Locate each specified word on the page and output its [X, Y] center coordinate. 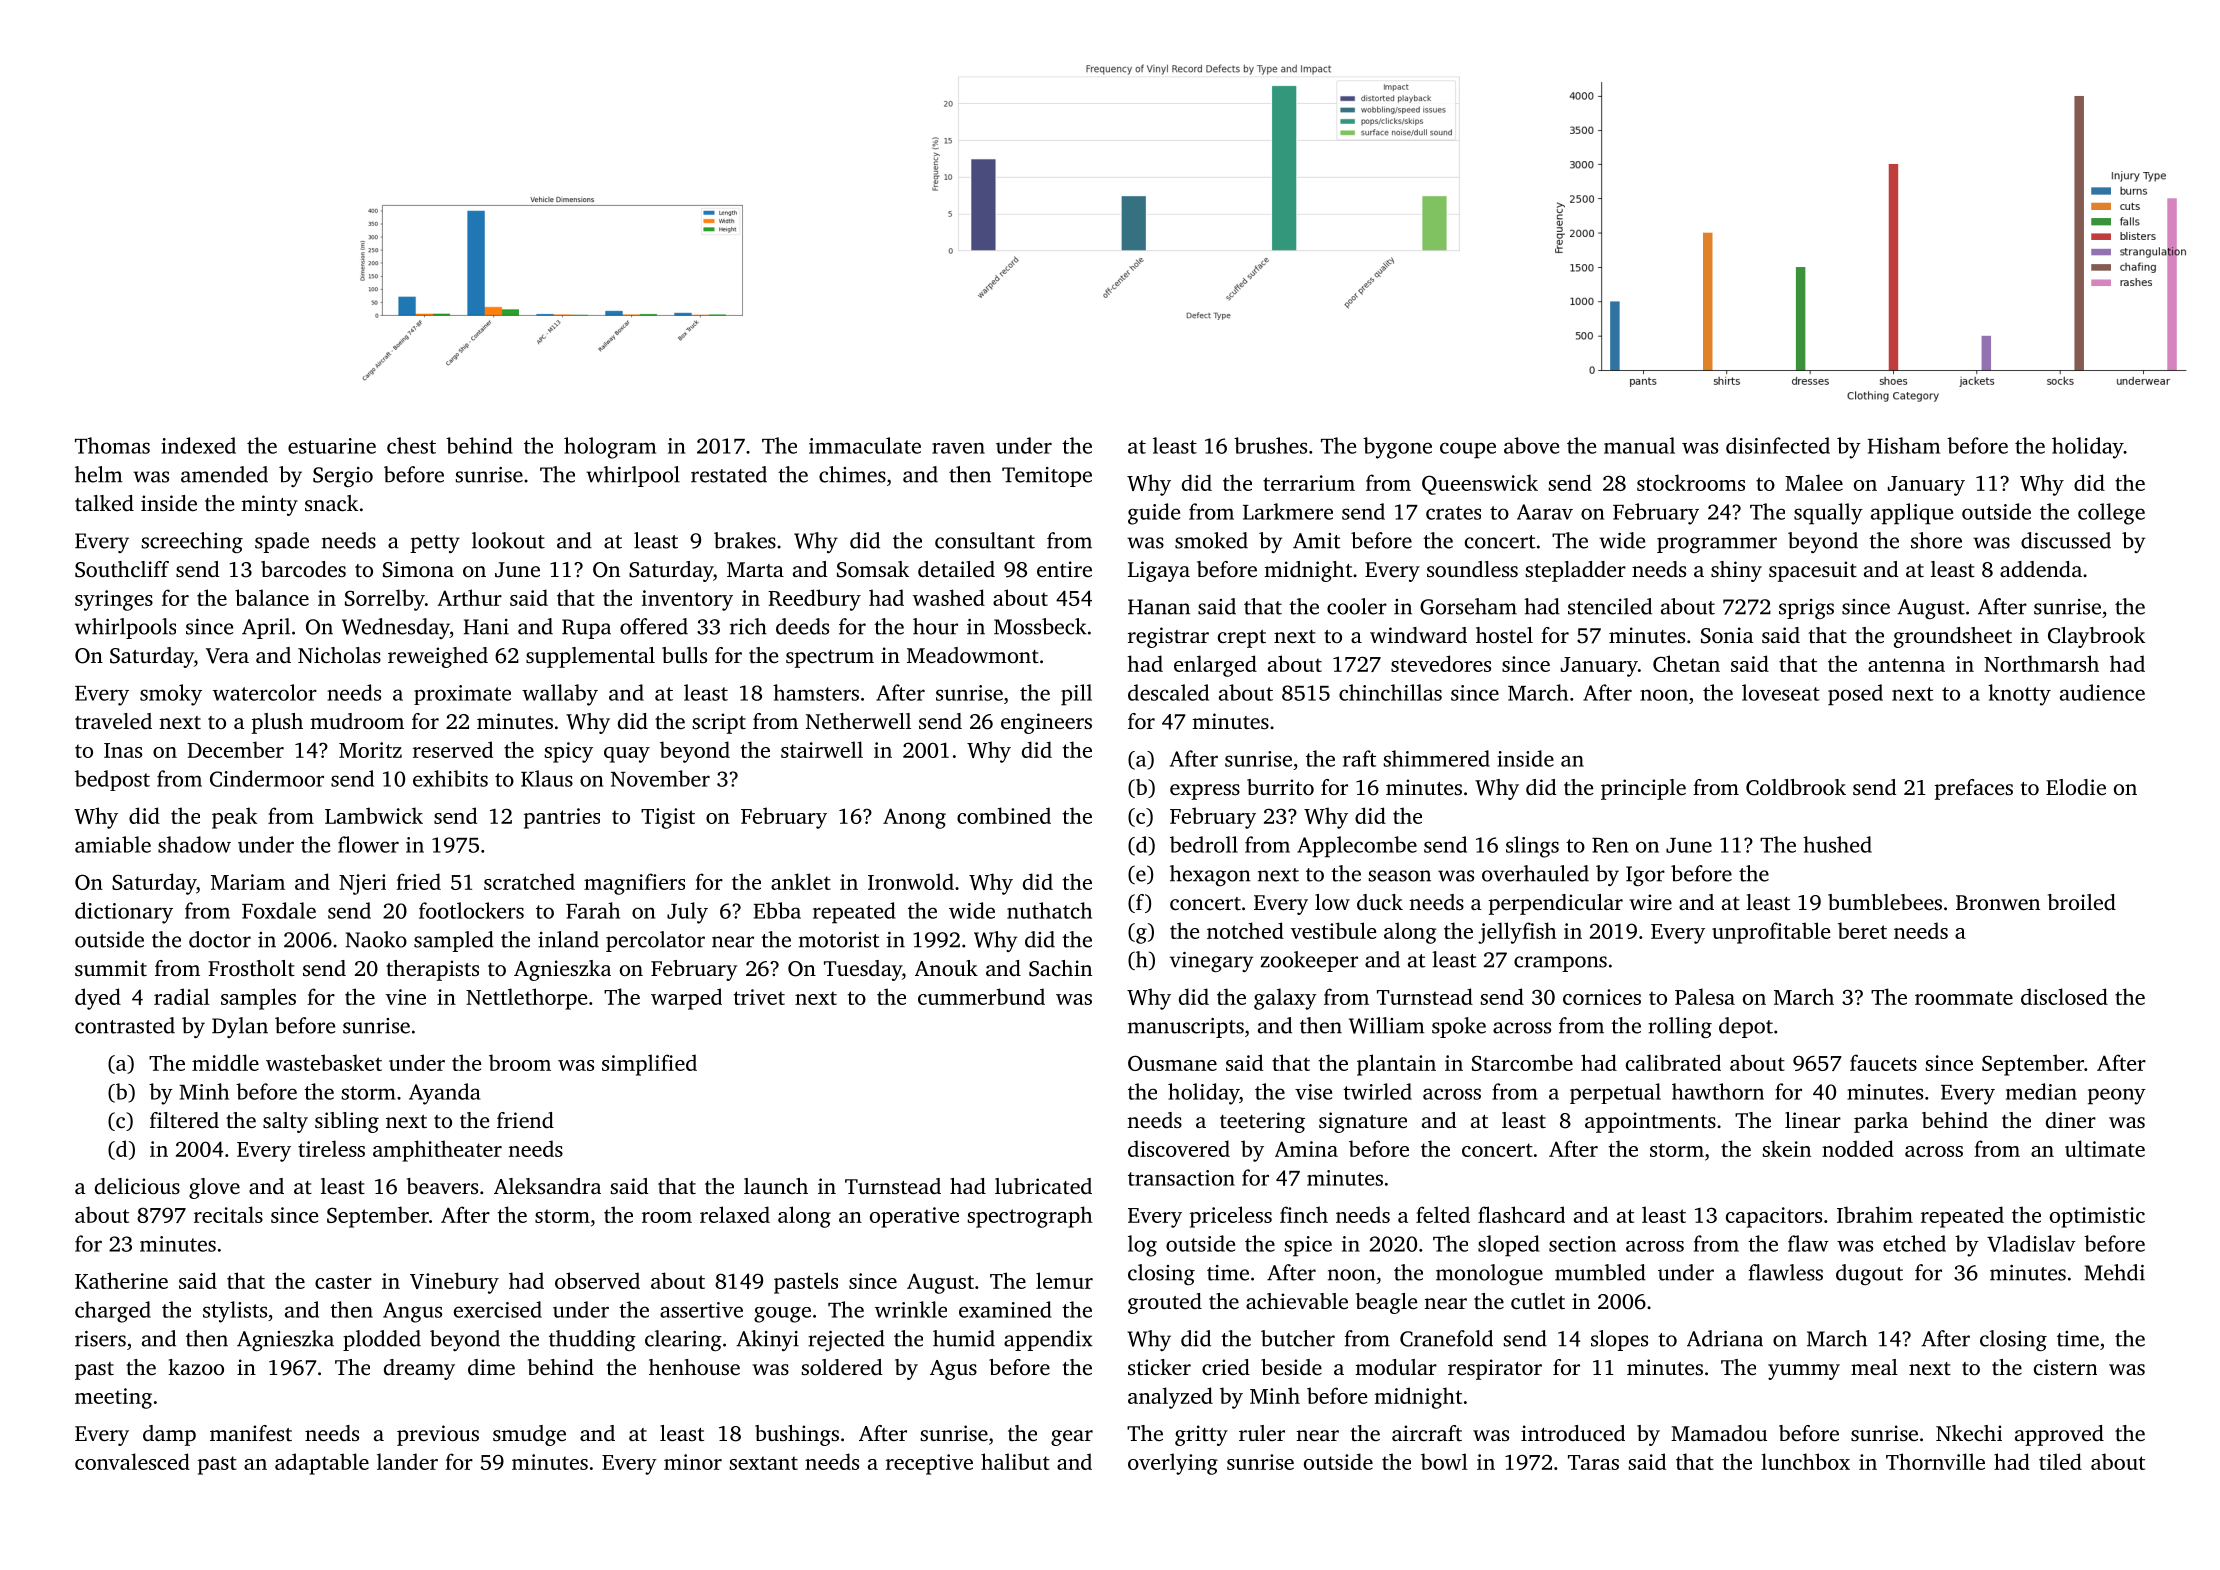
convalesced [132, 1461]
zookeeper [1309, 961]
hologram [610, 448]
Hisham [1904, 445]
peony [2117, 1096]
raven [958, 448]
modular [1396, 1367]
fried [418, 881]
